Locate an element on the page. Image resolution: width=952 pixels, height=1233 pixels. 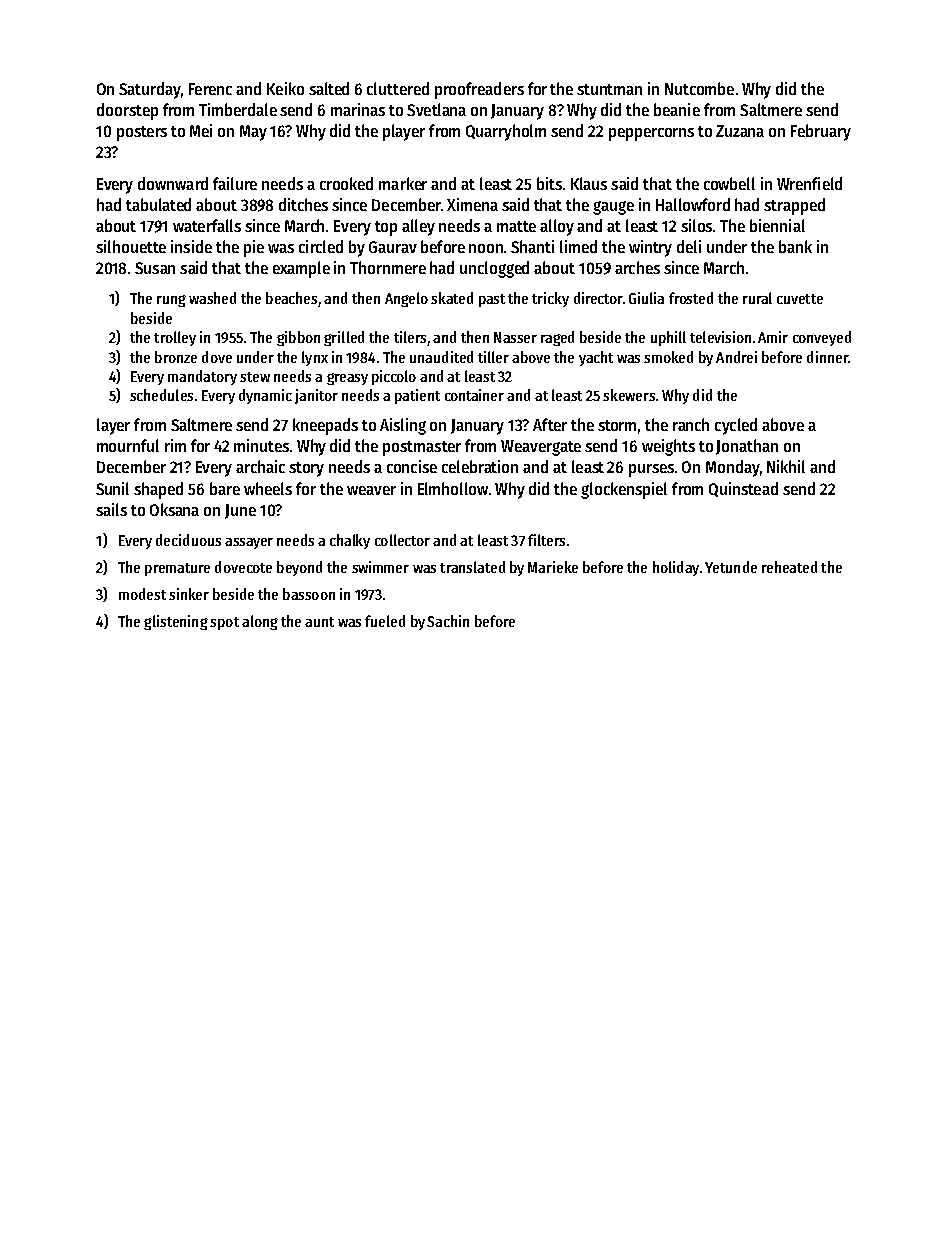
ranch is located at coordinates (691, 424).
